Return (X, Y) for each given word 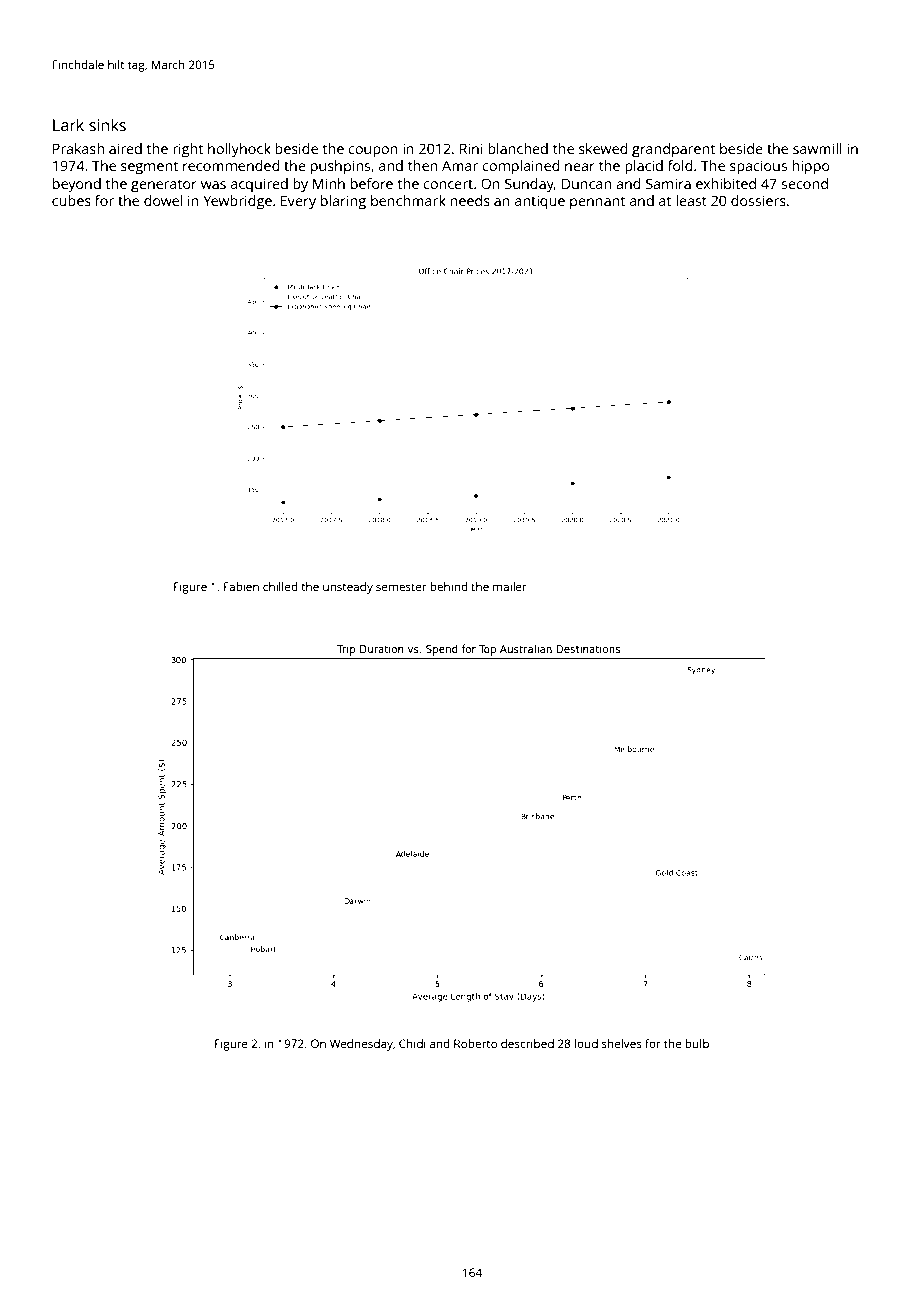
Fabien (241, 586)
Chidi (412, 1043)
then (423, 165)
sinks (107, 124)
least (691, 200)
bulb (697, 1043)
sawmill (817, 148)
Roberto (475, 1043)
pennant (597, 203)
